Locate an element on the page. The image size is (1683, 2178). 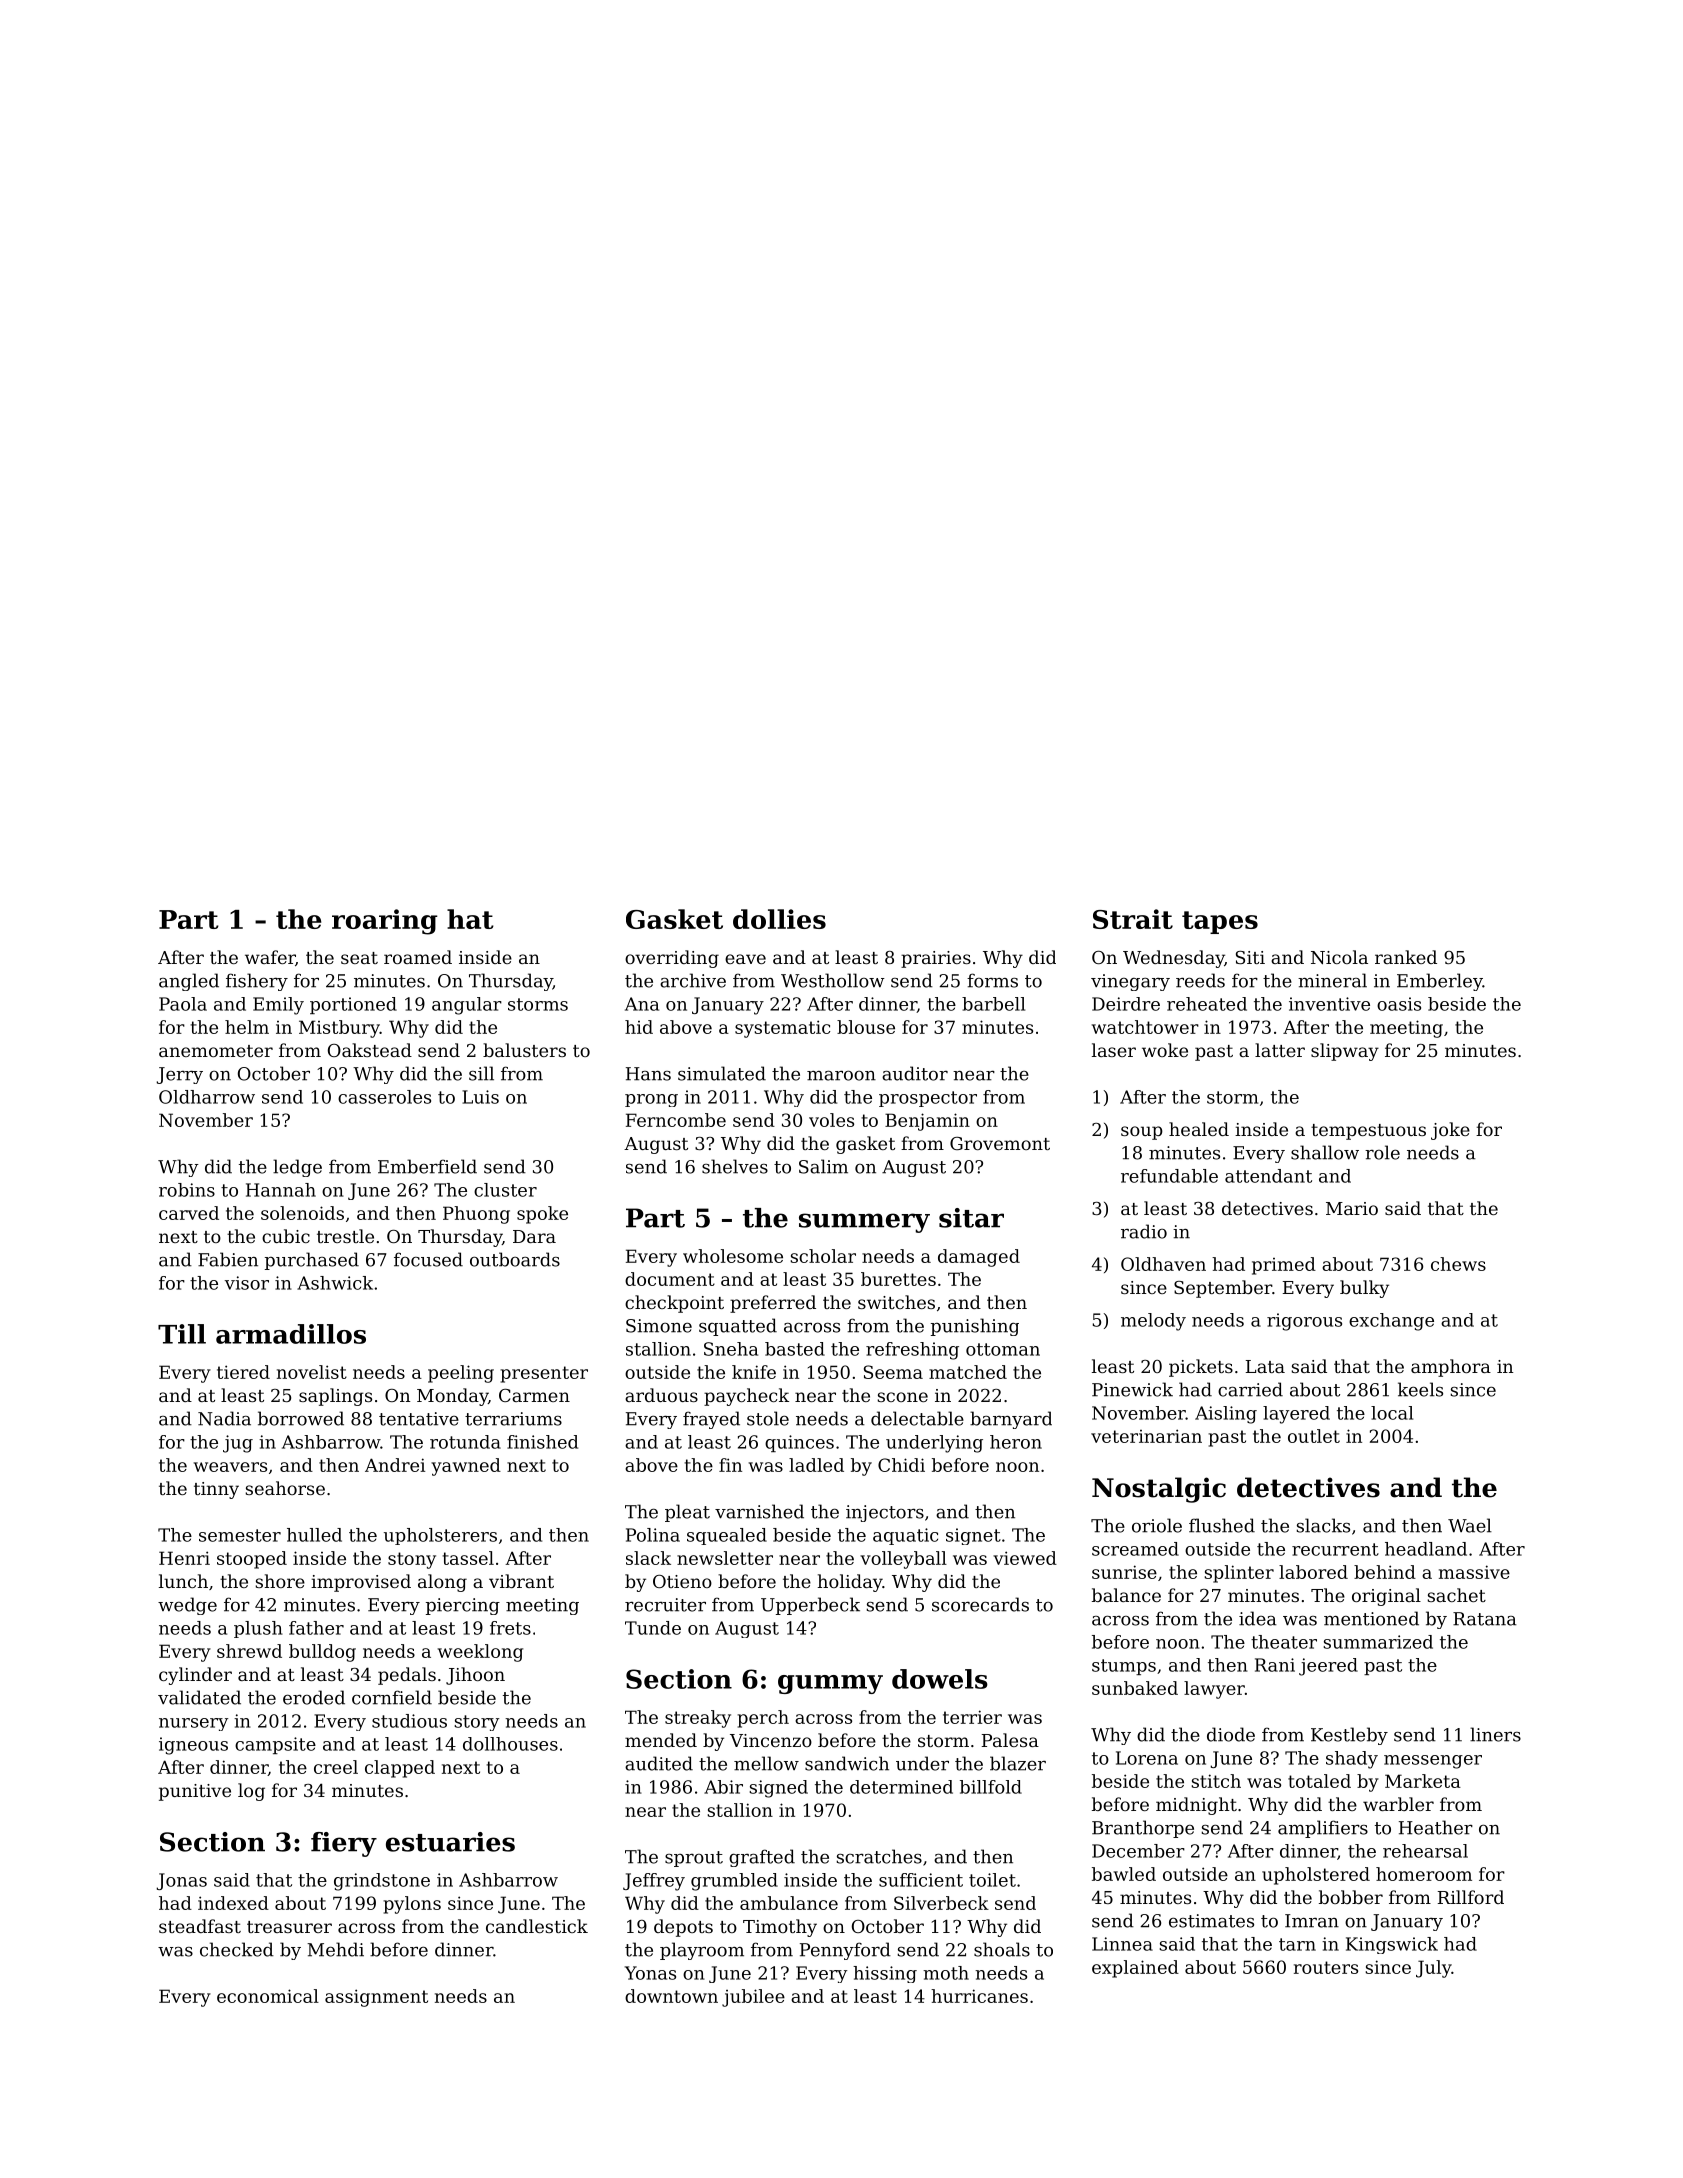
carved is located at coordinates (189, 1213).
